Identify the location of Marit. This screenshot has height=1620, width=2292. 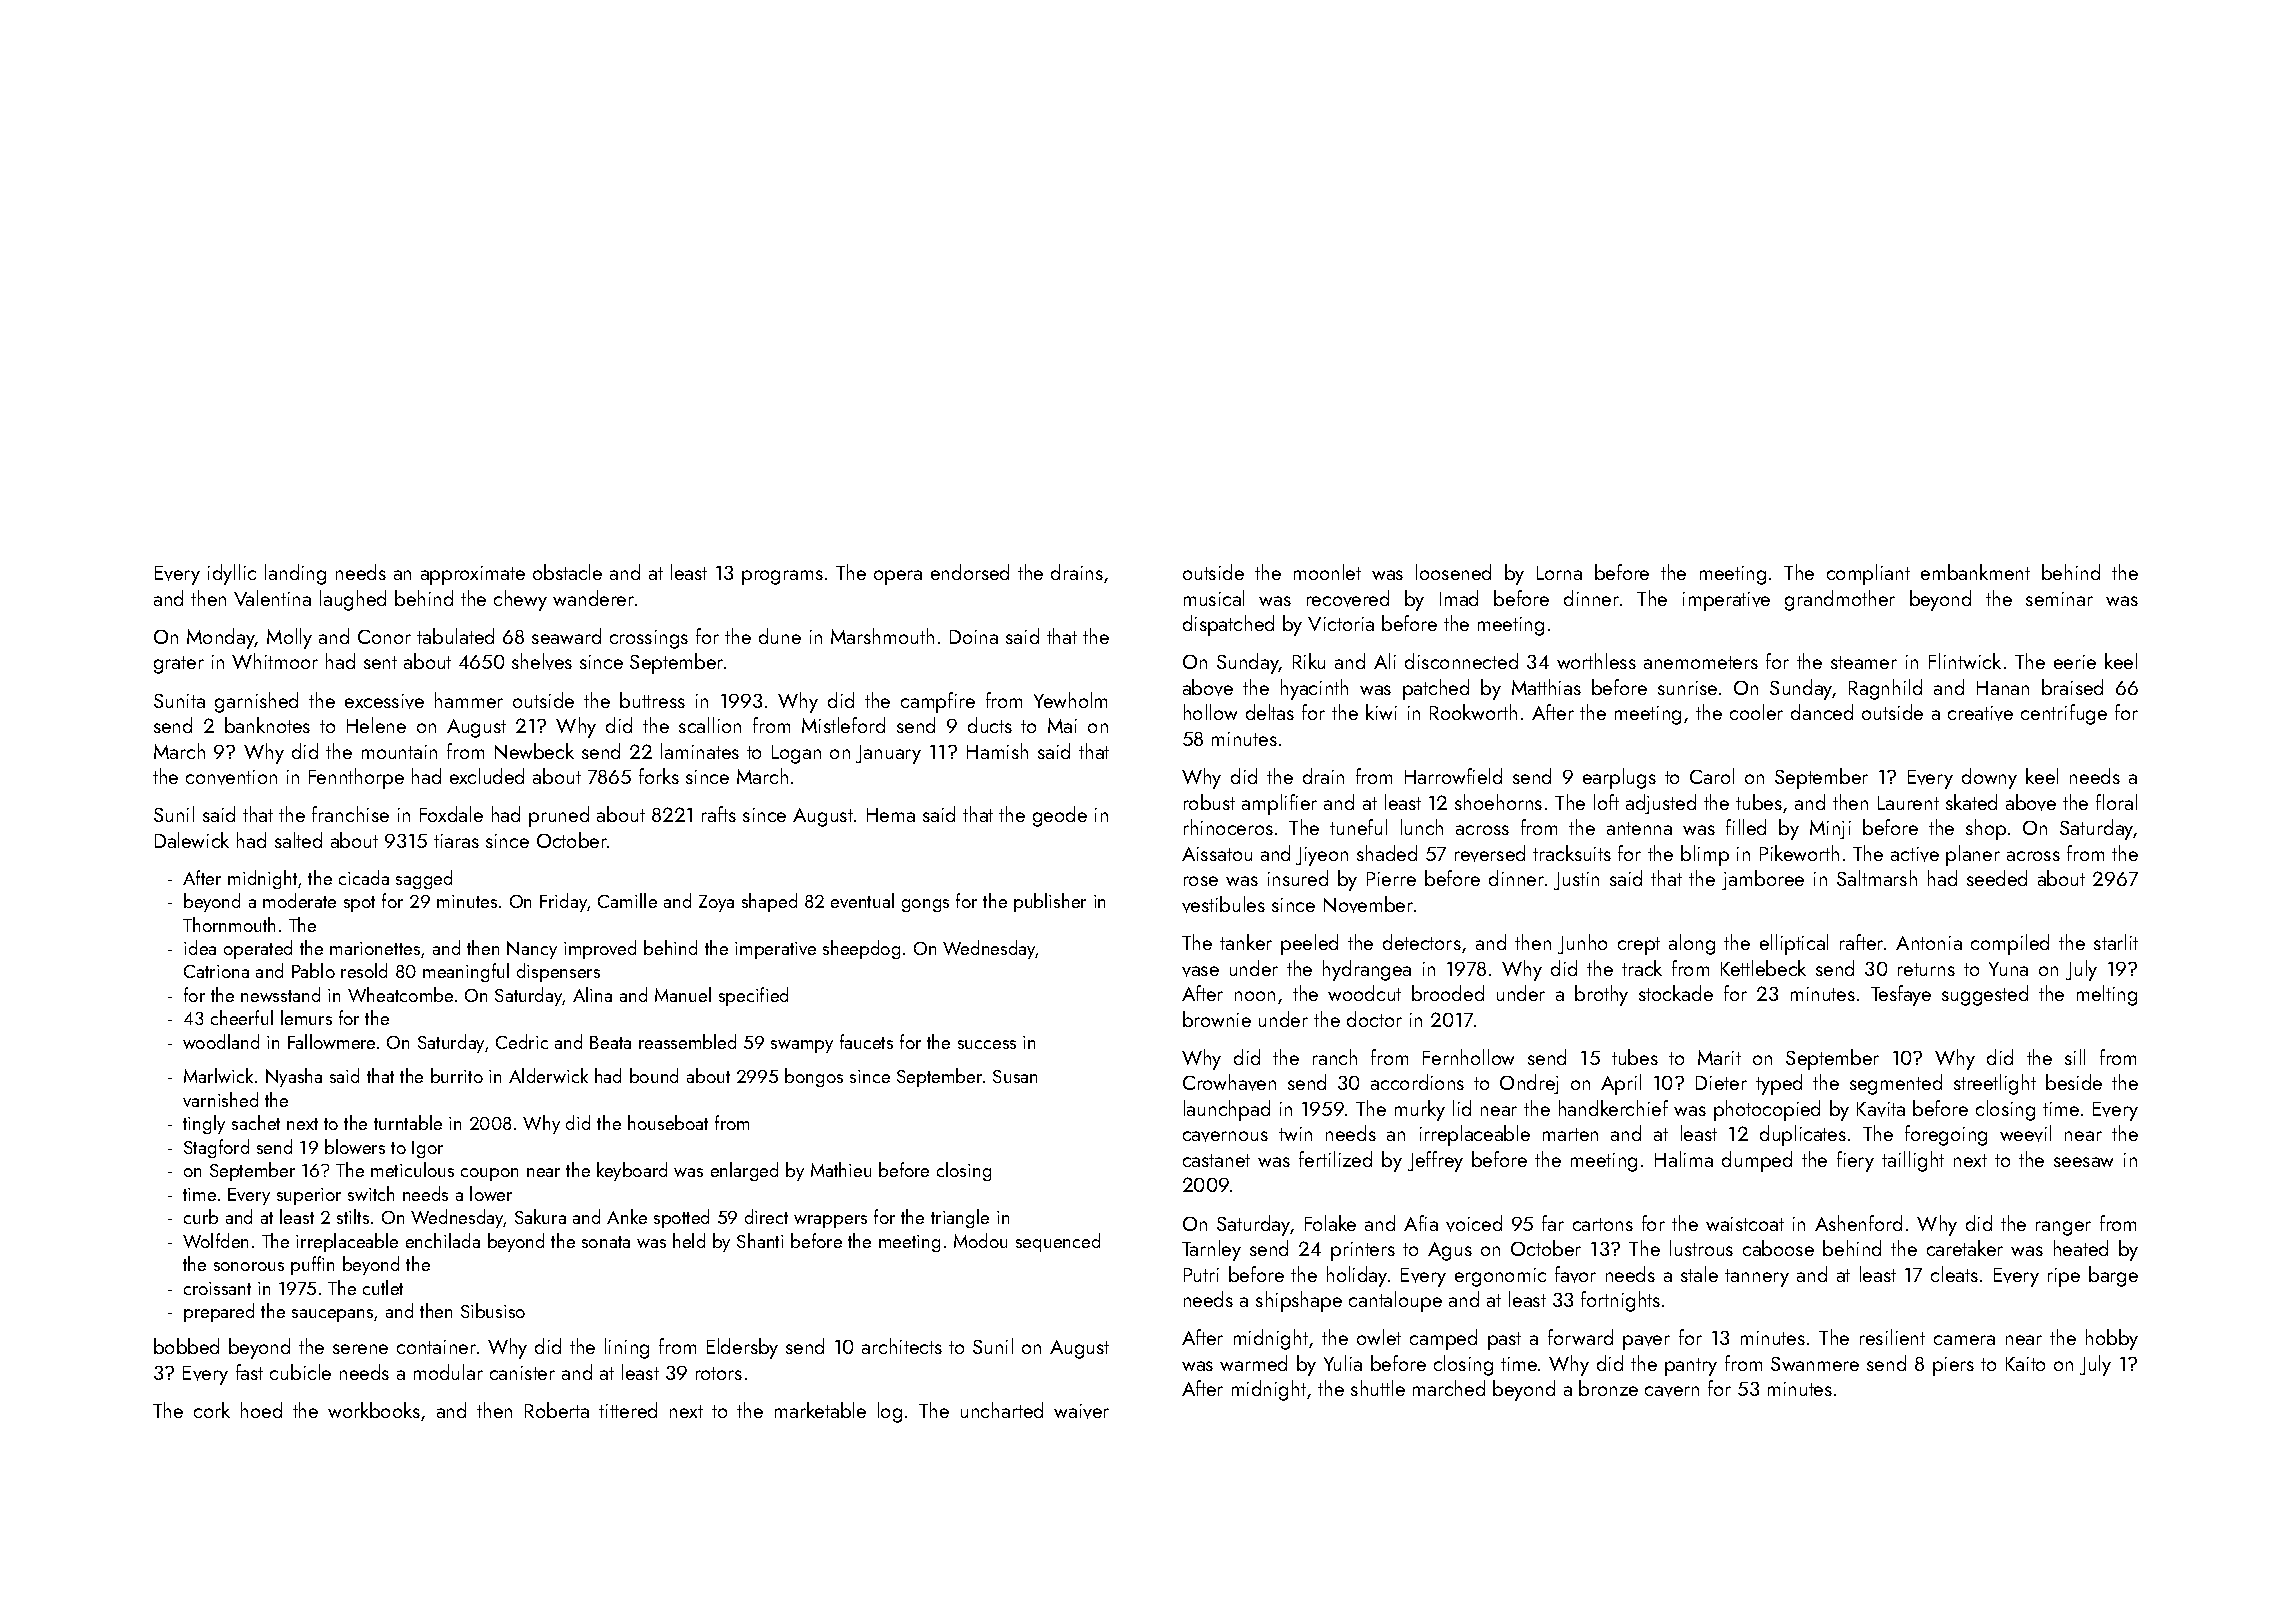
(1719, 1057).
